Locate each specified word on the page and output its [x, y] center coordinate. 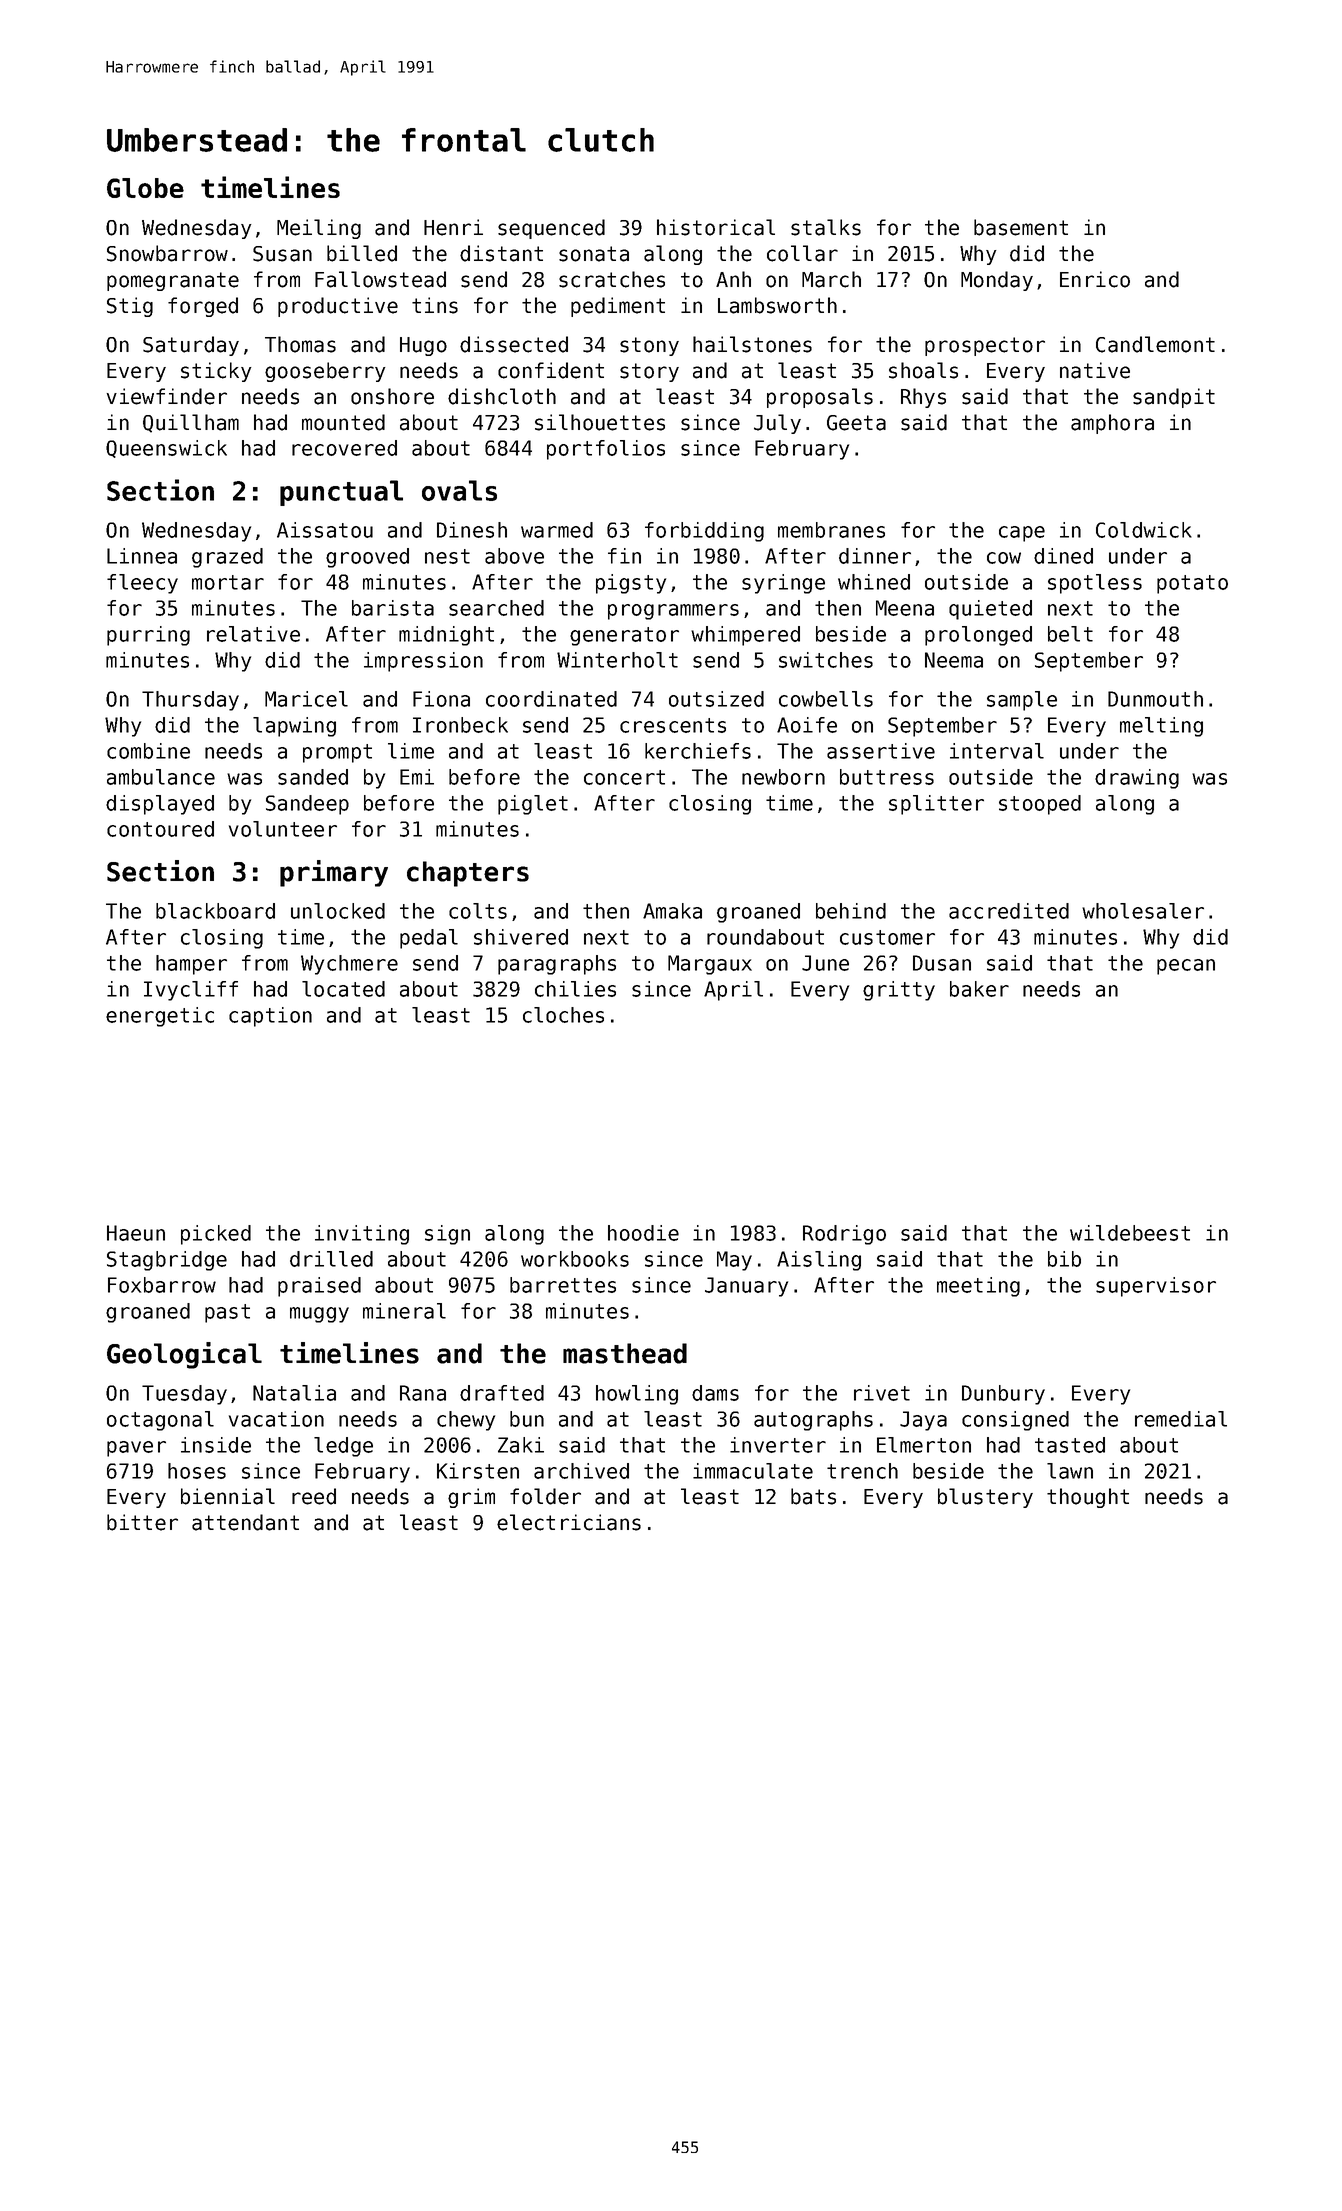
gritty [899, 991]
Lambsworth [777, 305]
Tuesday [184, 1395]
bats [813, 1496]
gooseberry [325, 372]
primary [334, 873]
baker [979, 989]
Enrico [1095, 279]
